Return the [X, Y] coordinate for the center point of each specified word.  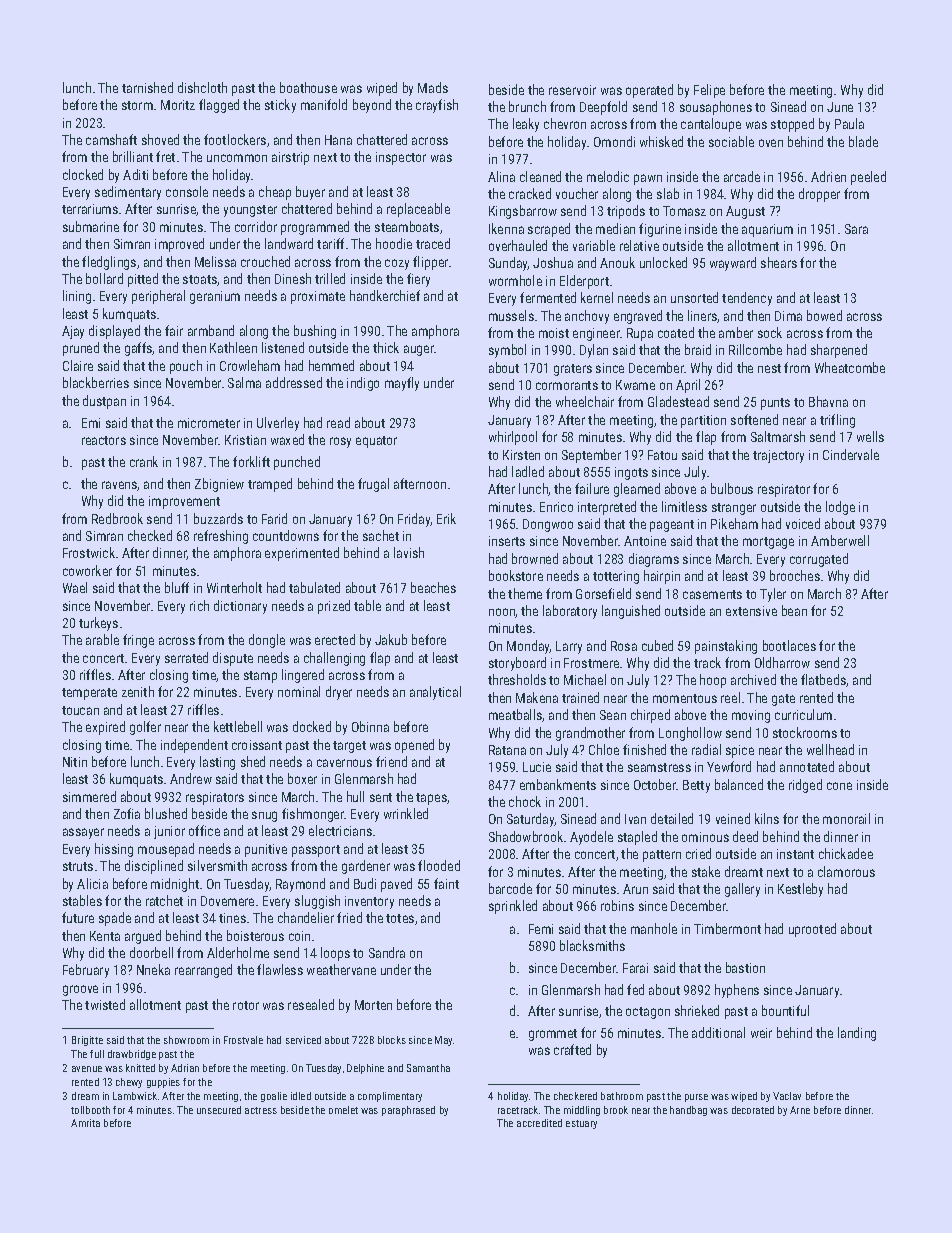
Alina [501, 176]
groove [80, 990]
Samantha [428, 1068]
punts [775, 404]
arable [102, 639]
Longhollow [690, 734]
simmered [89, 796]
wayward [733, 264]
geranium [215, 297]
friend [391, 761]
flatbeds [823, 679]
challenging [334, 659]
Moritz [178, 105]
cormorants [567, 385]
